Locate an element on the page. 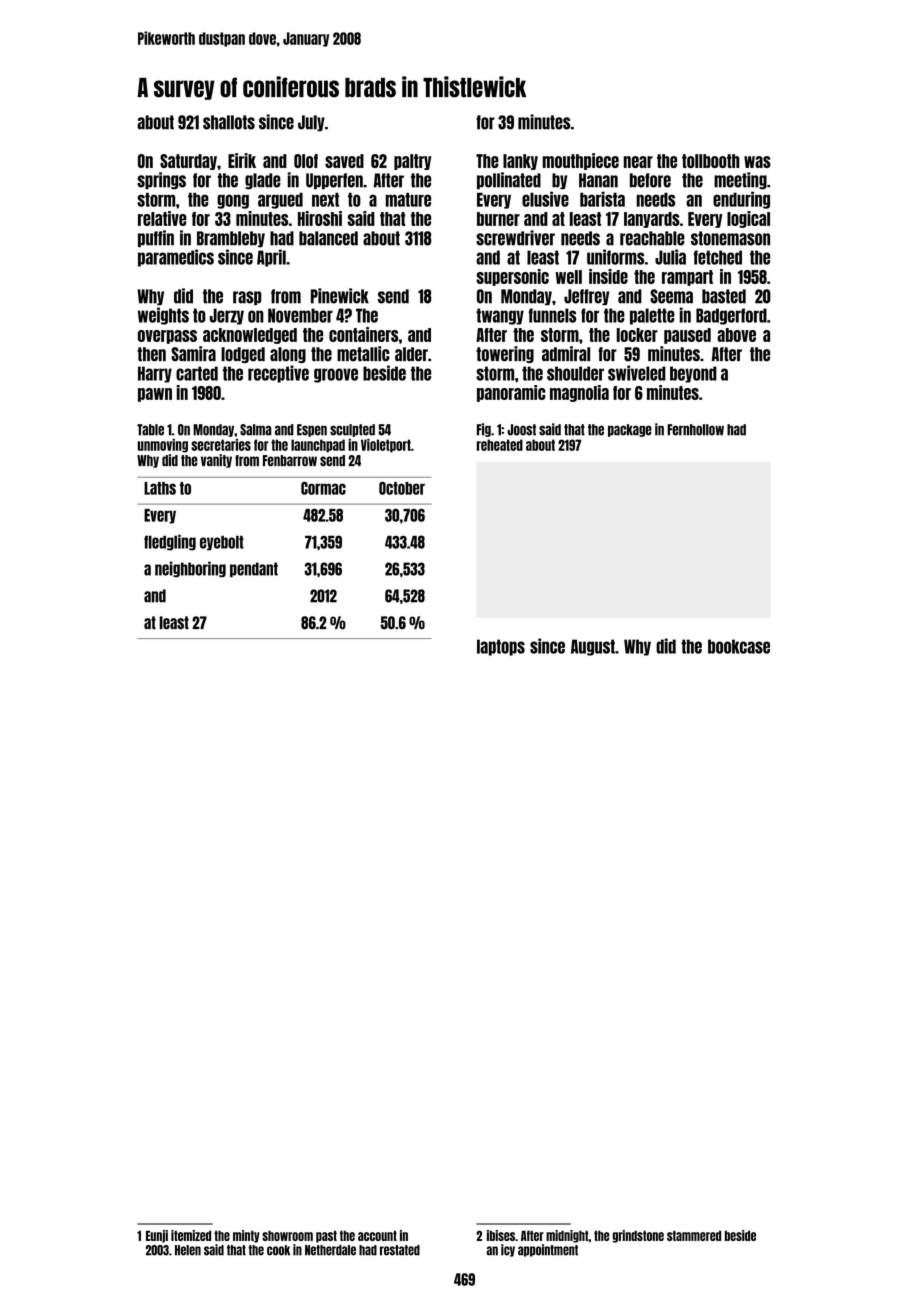 The height and width of the document is (1316, 908). unmoving is located at coordinates (163, 446).
